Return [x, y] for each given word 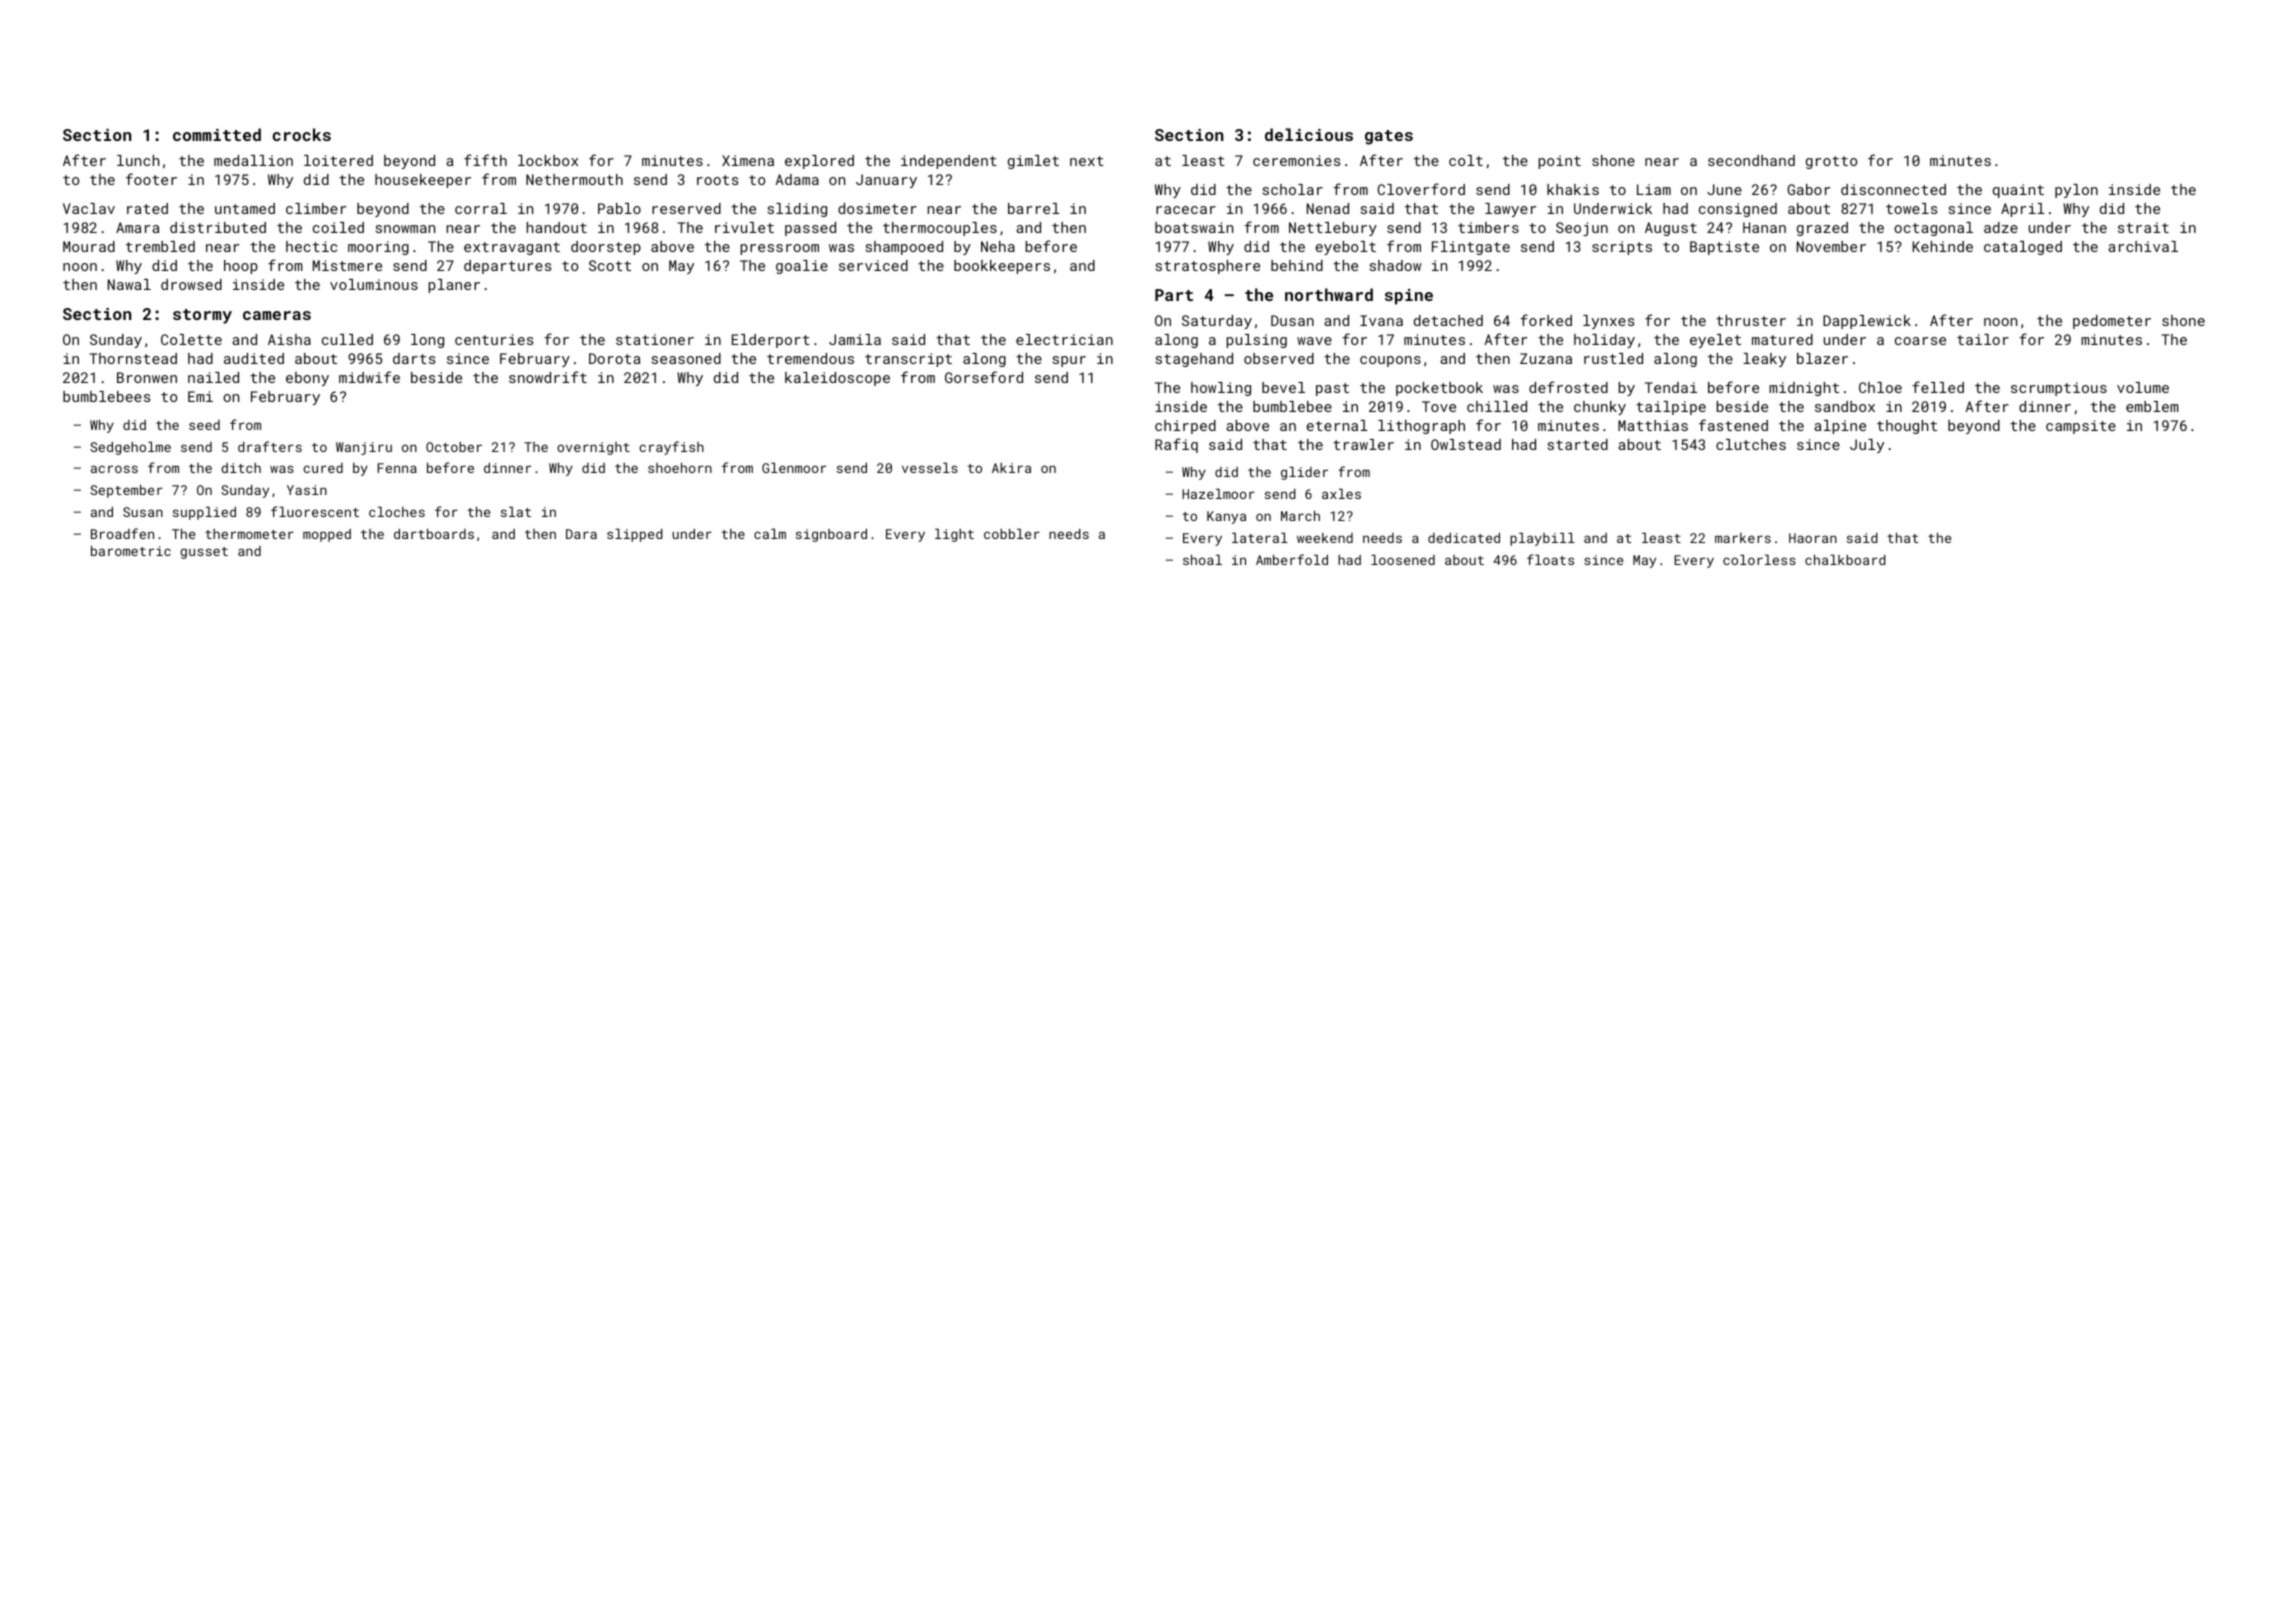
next [1087, 161]
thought [1907, 427]
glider [1304, 473]
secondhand [1751, 160]
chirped [1185, 427]
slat [516, 512]
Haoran [1813, 538]
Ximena [748, 160]
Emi [200, 396]
